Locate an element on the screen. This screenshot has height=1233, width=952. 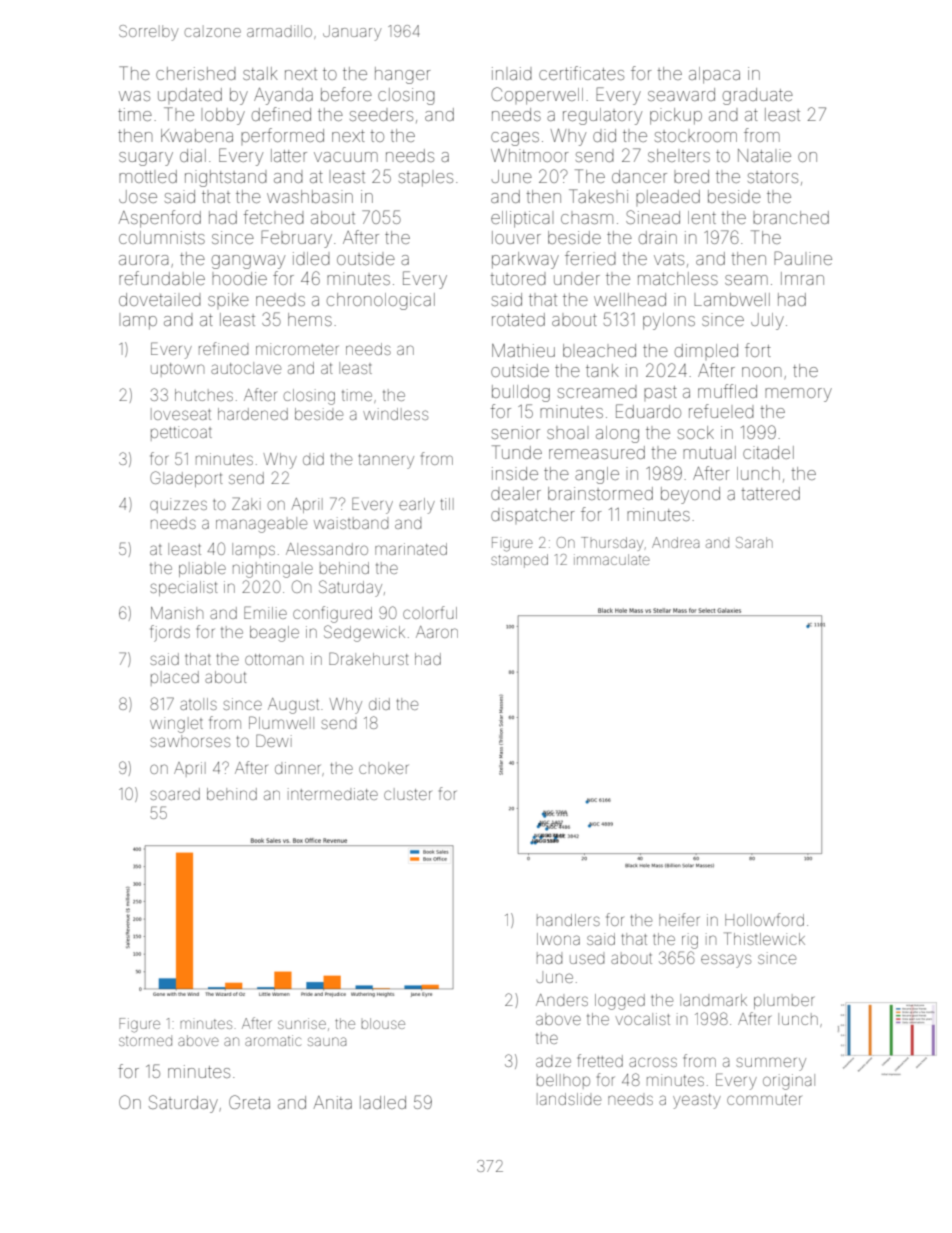
pliable is located at coordinates (202, 569).
